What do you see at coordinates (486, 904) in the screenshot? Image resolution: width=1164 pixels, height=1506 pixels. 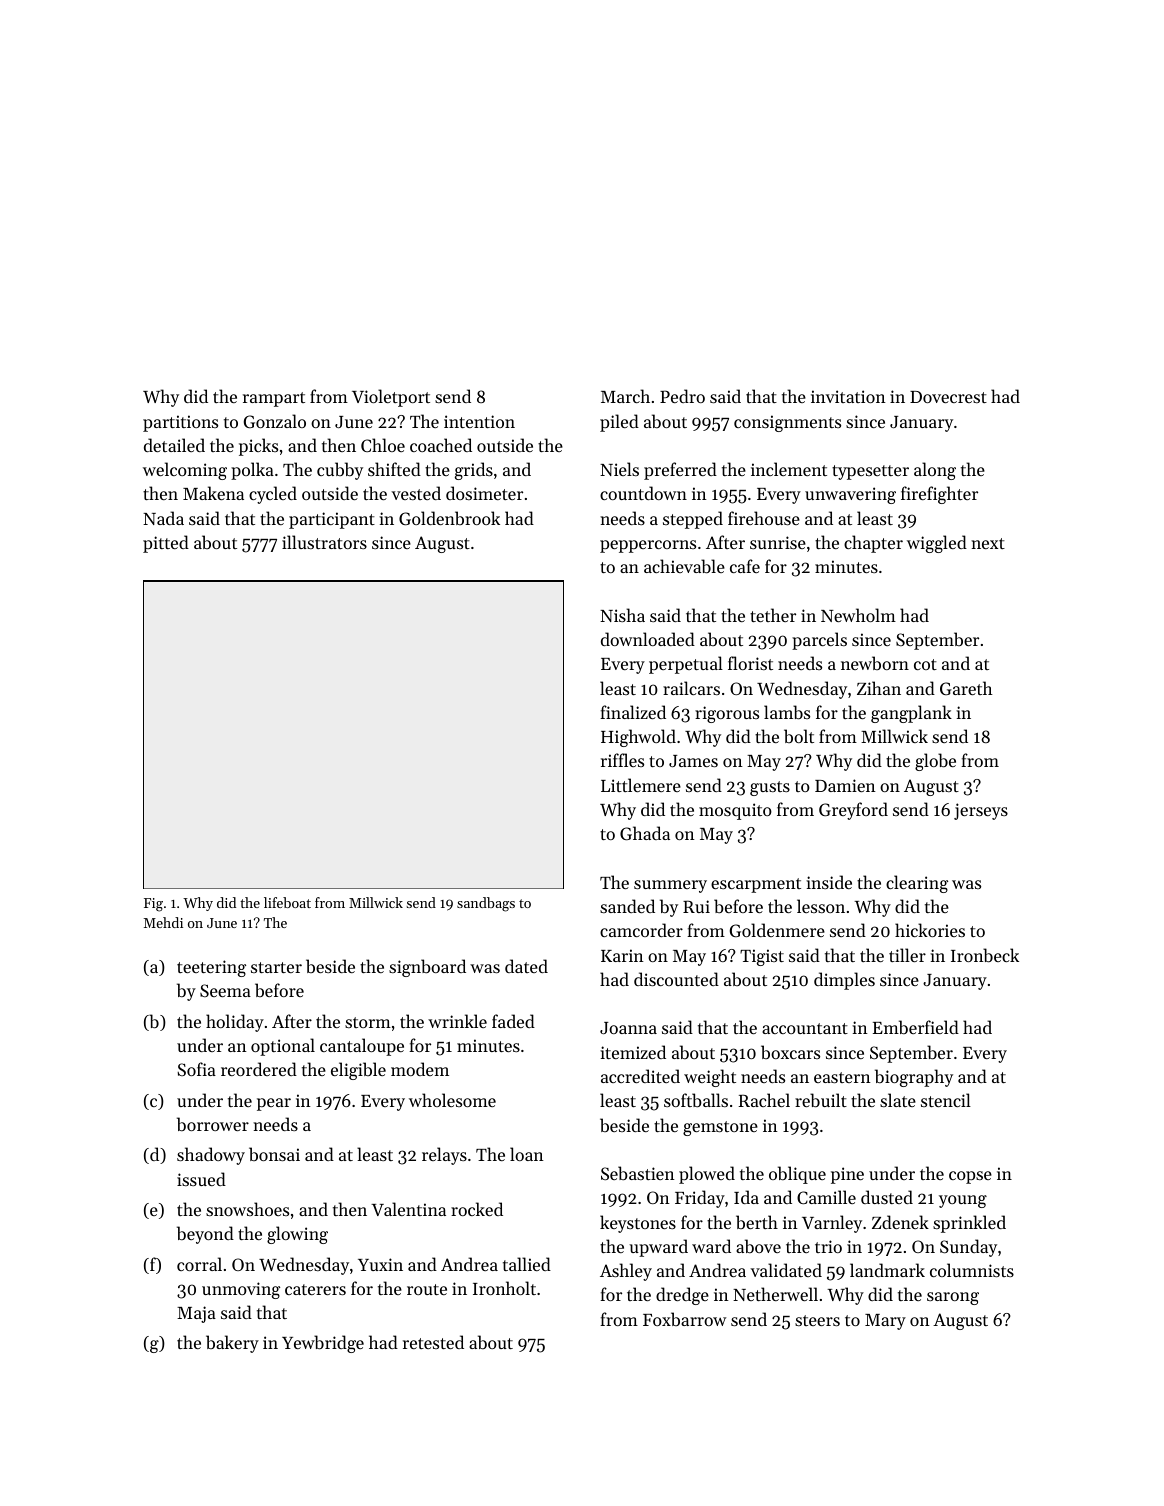 I see `sandbags` at bounding box center [486, 904].
